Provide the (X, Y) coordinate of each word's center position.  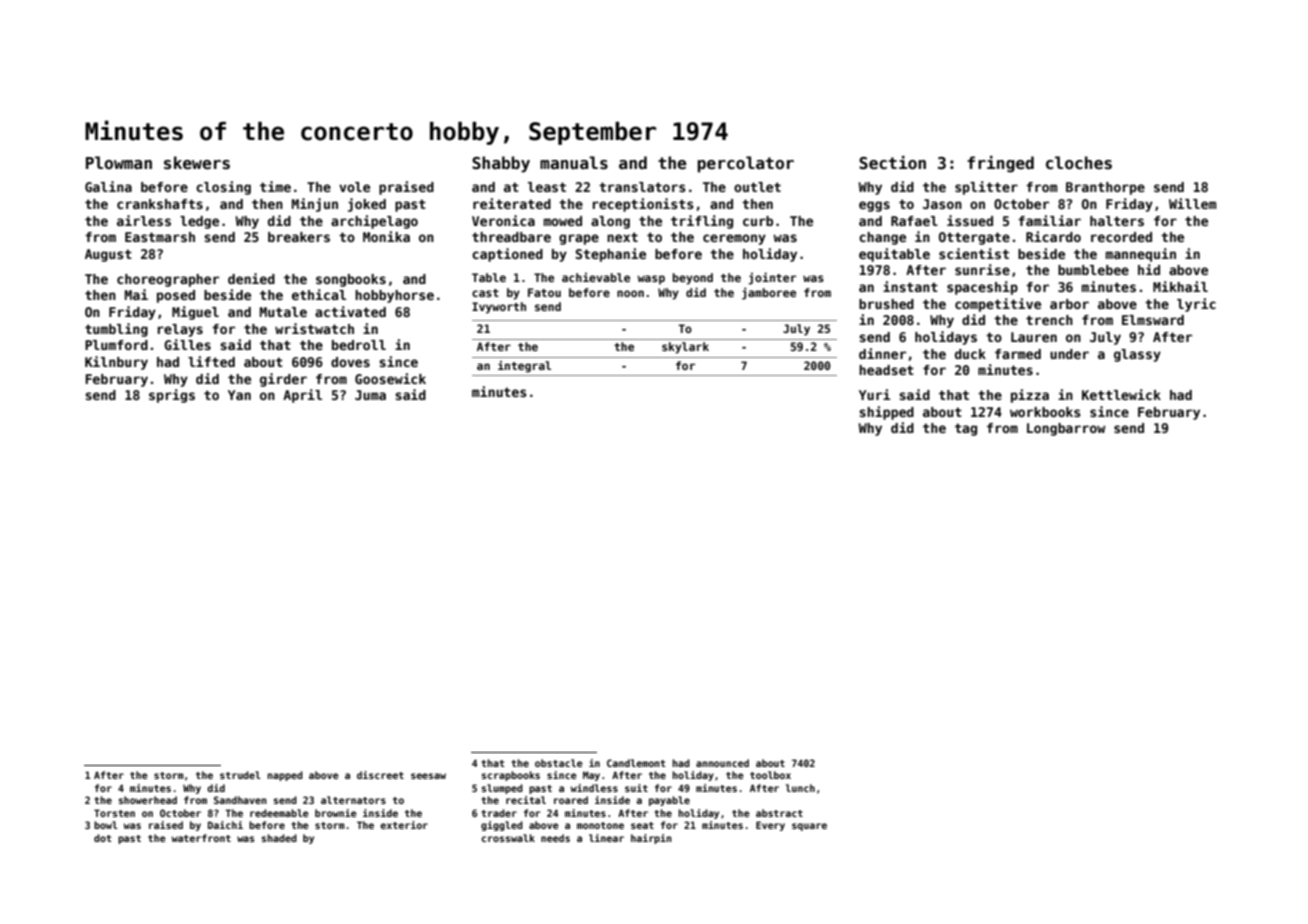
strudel (240, 775)
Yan (239, 395)
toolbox (770, 775)
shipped (886, 413)
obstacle (559, 763)
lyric (1196, 305)
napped (285, 776)
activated (350, 311)
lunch (800, 788)
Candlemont (636, 763)
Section (892, 163)
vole (354, 187)
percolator (746, 164)
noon (630, 293)
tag (966, 429)
